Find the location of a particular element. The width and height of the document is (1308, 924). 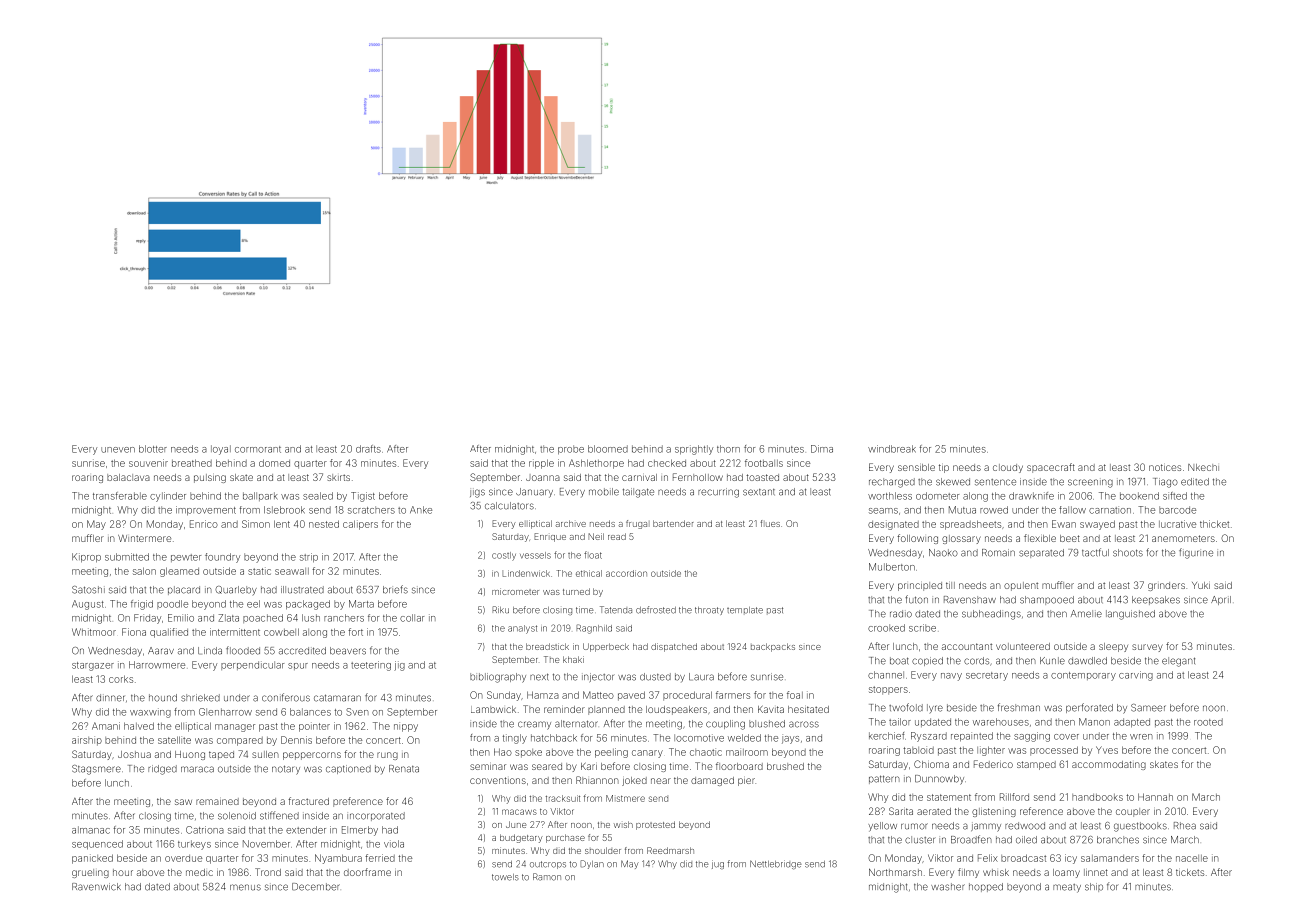

paved is located at coordinates (631, 696).
